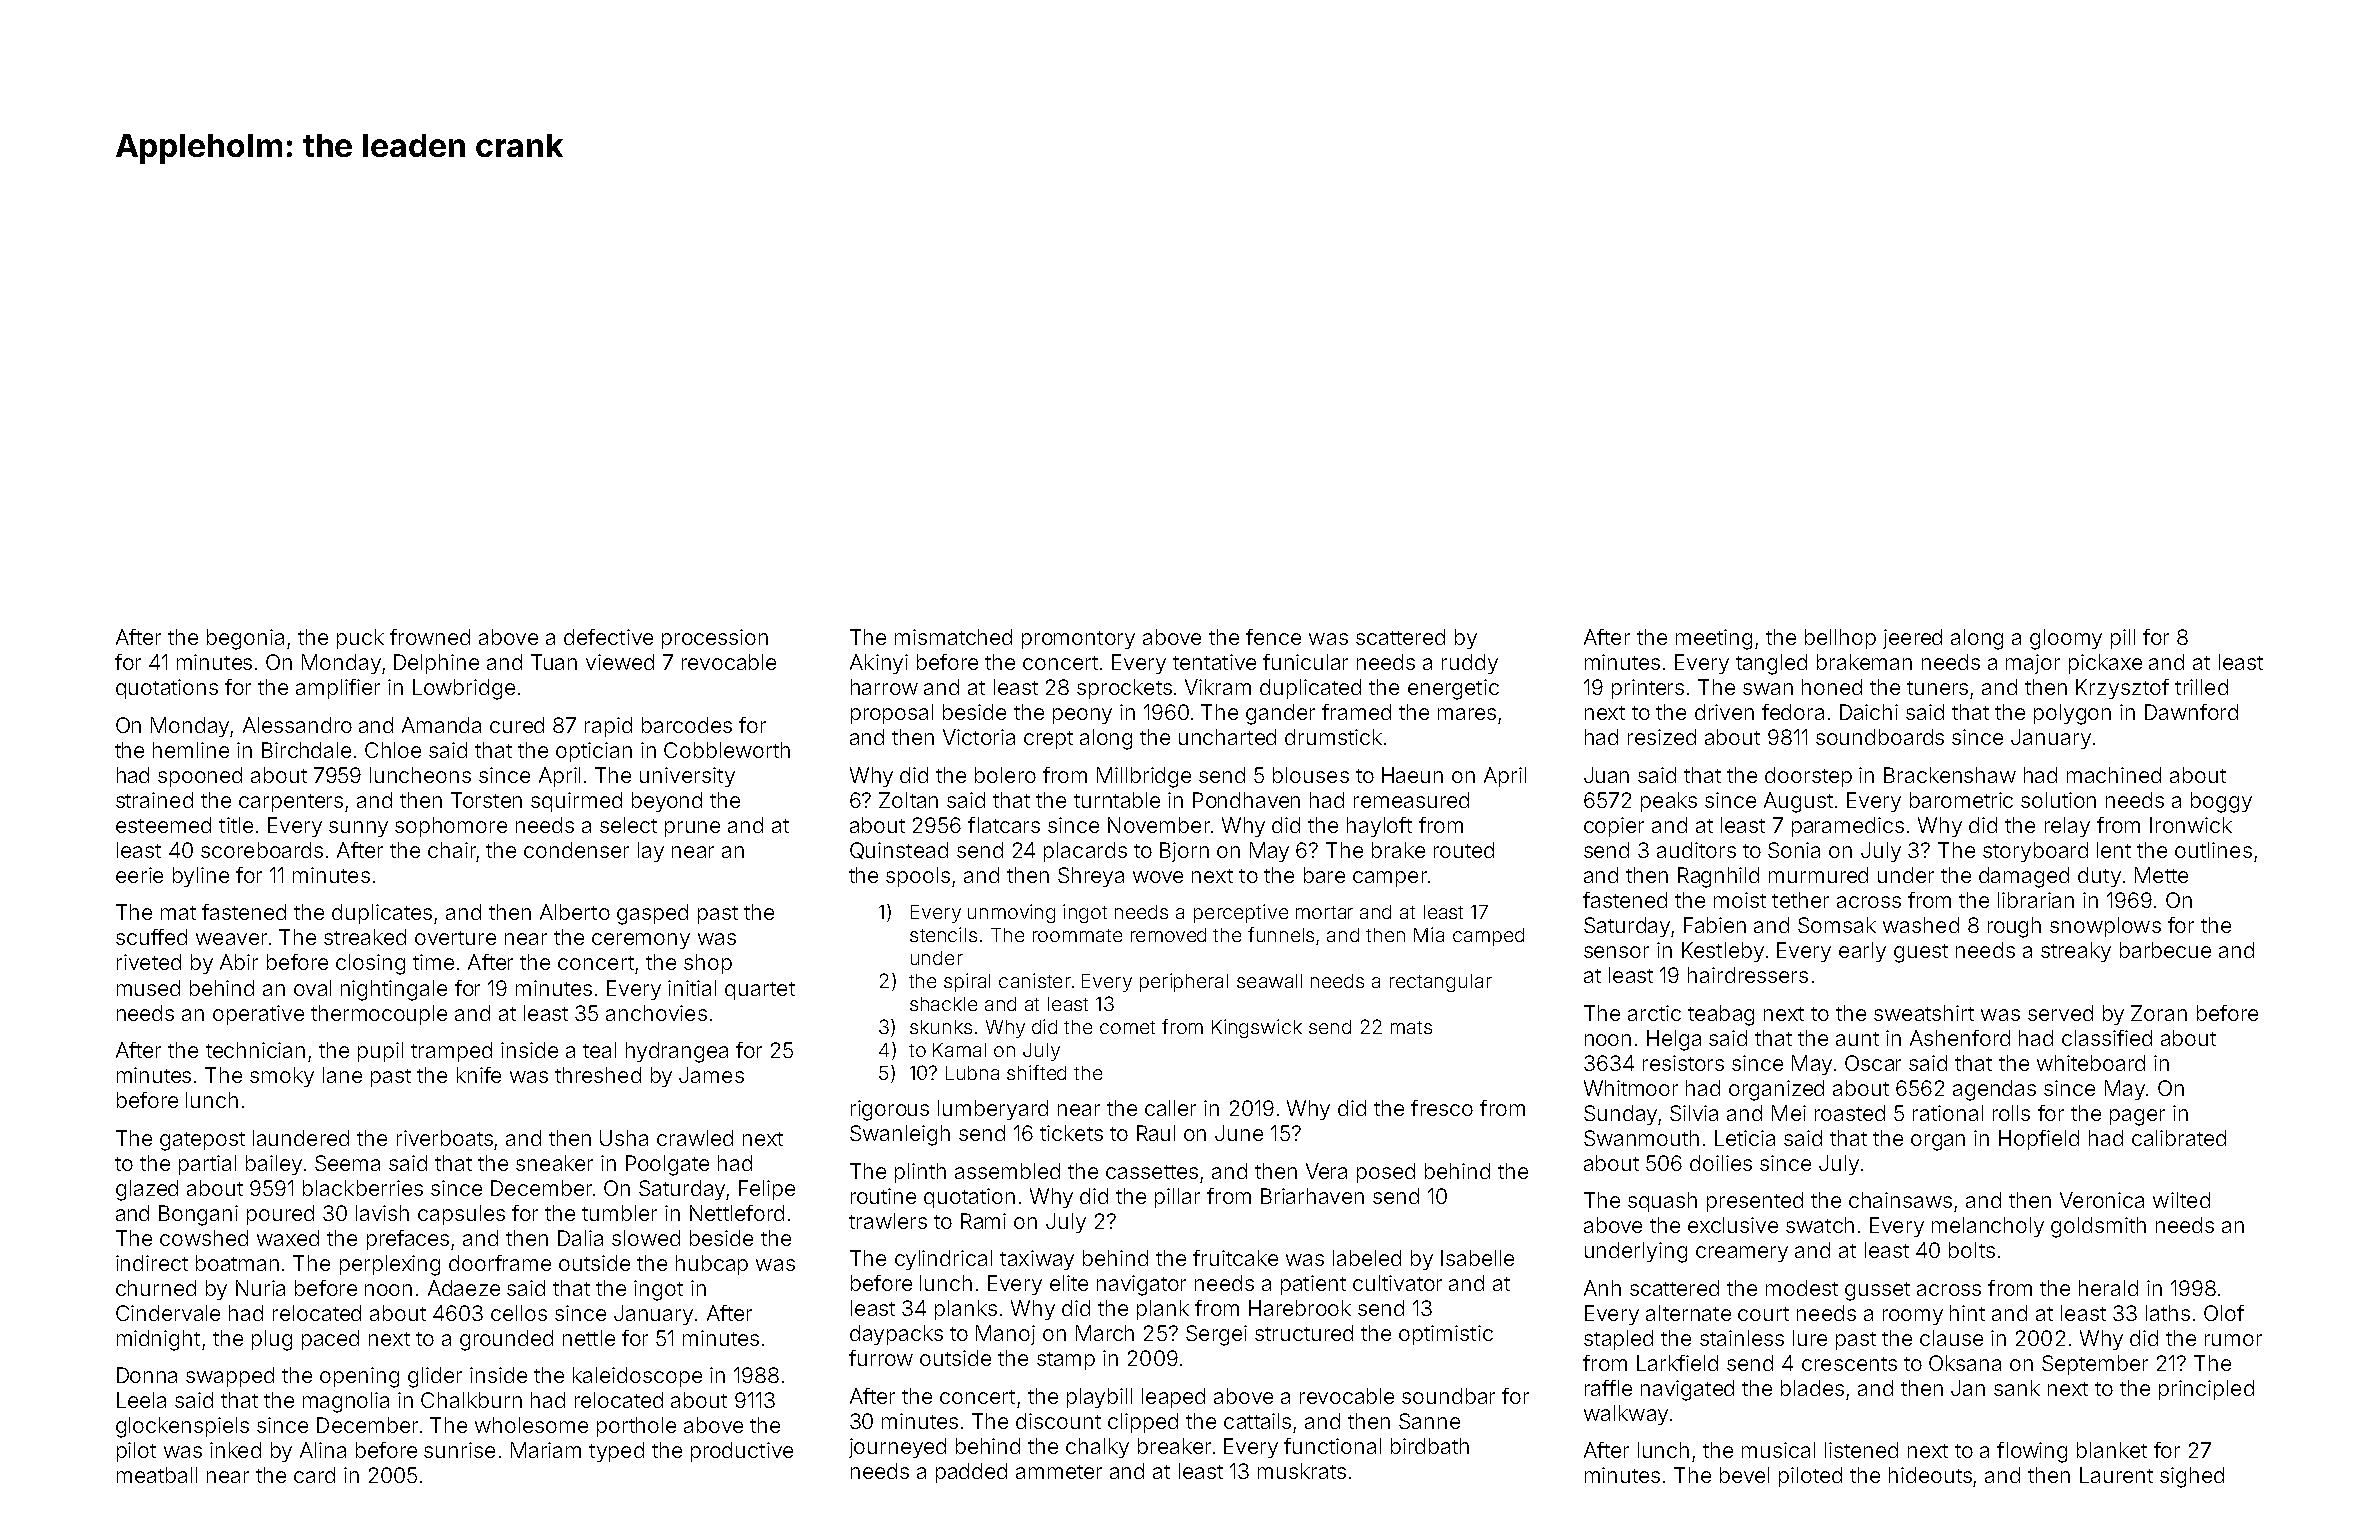  Describe the element at coordinates (2066, 639) in the screenshot. I see `gloomy` at that location.
